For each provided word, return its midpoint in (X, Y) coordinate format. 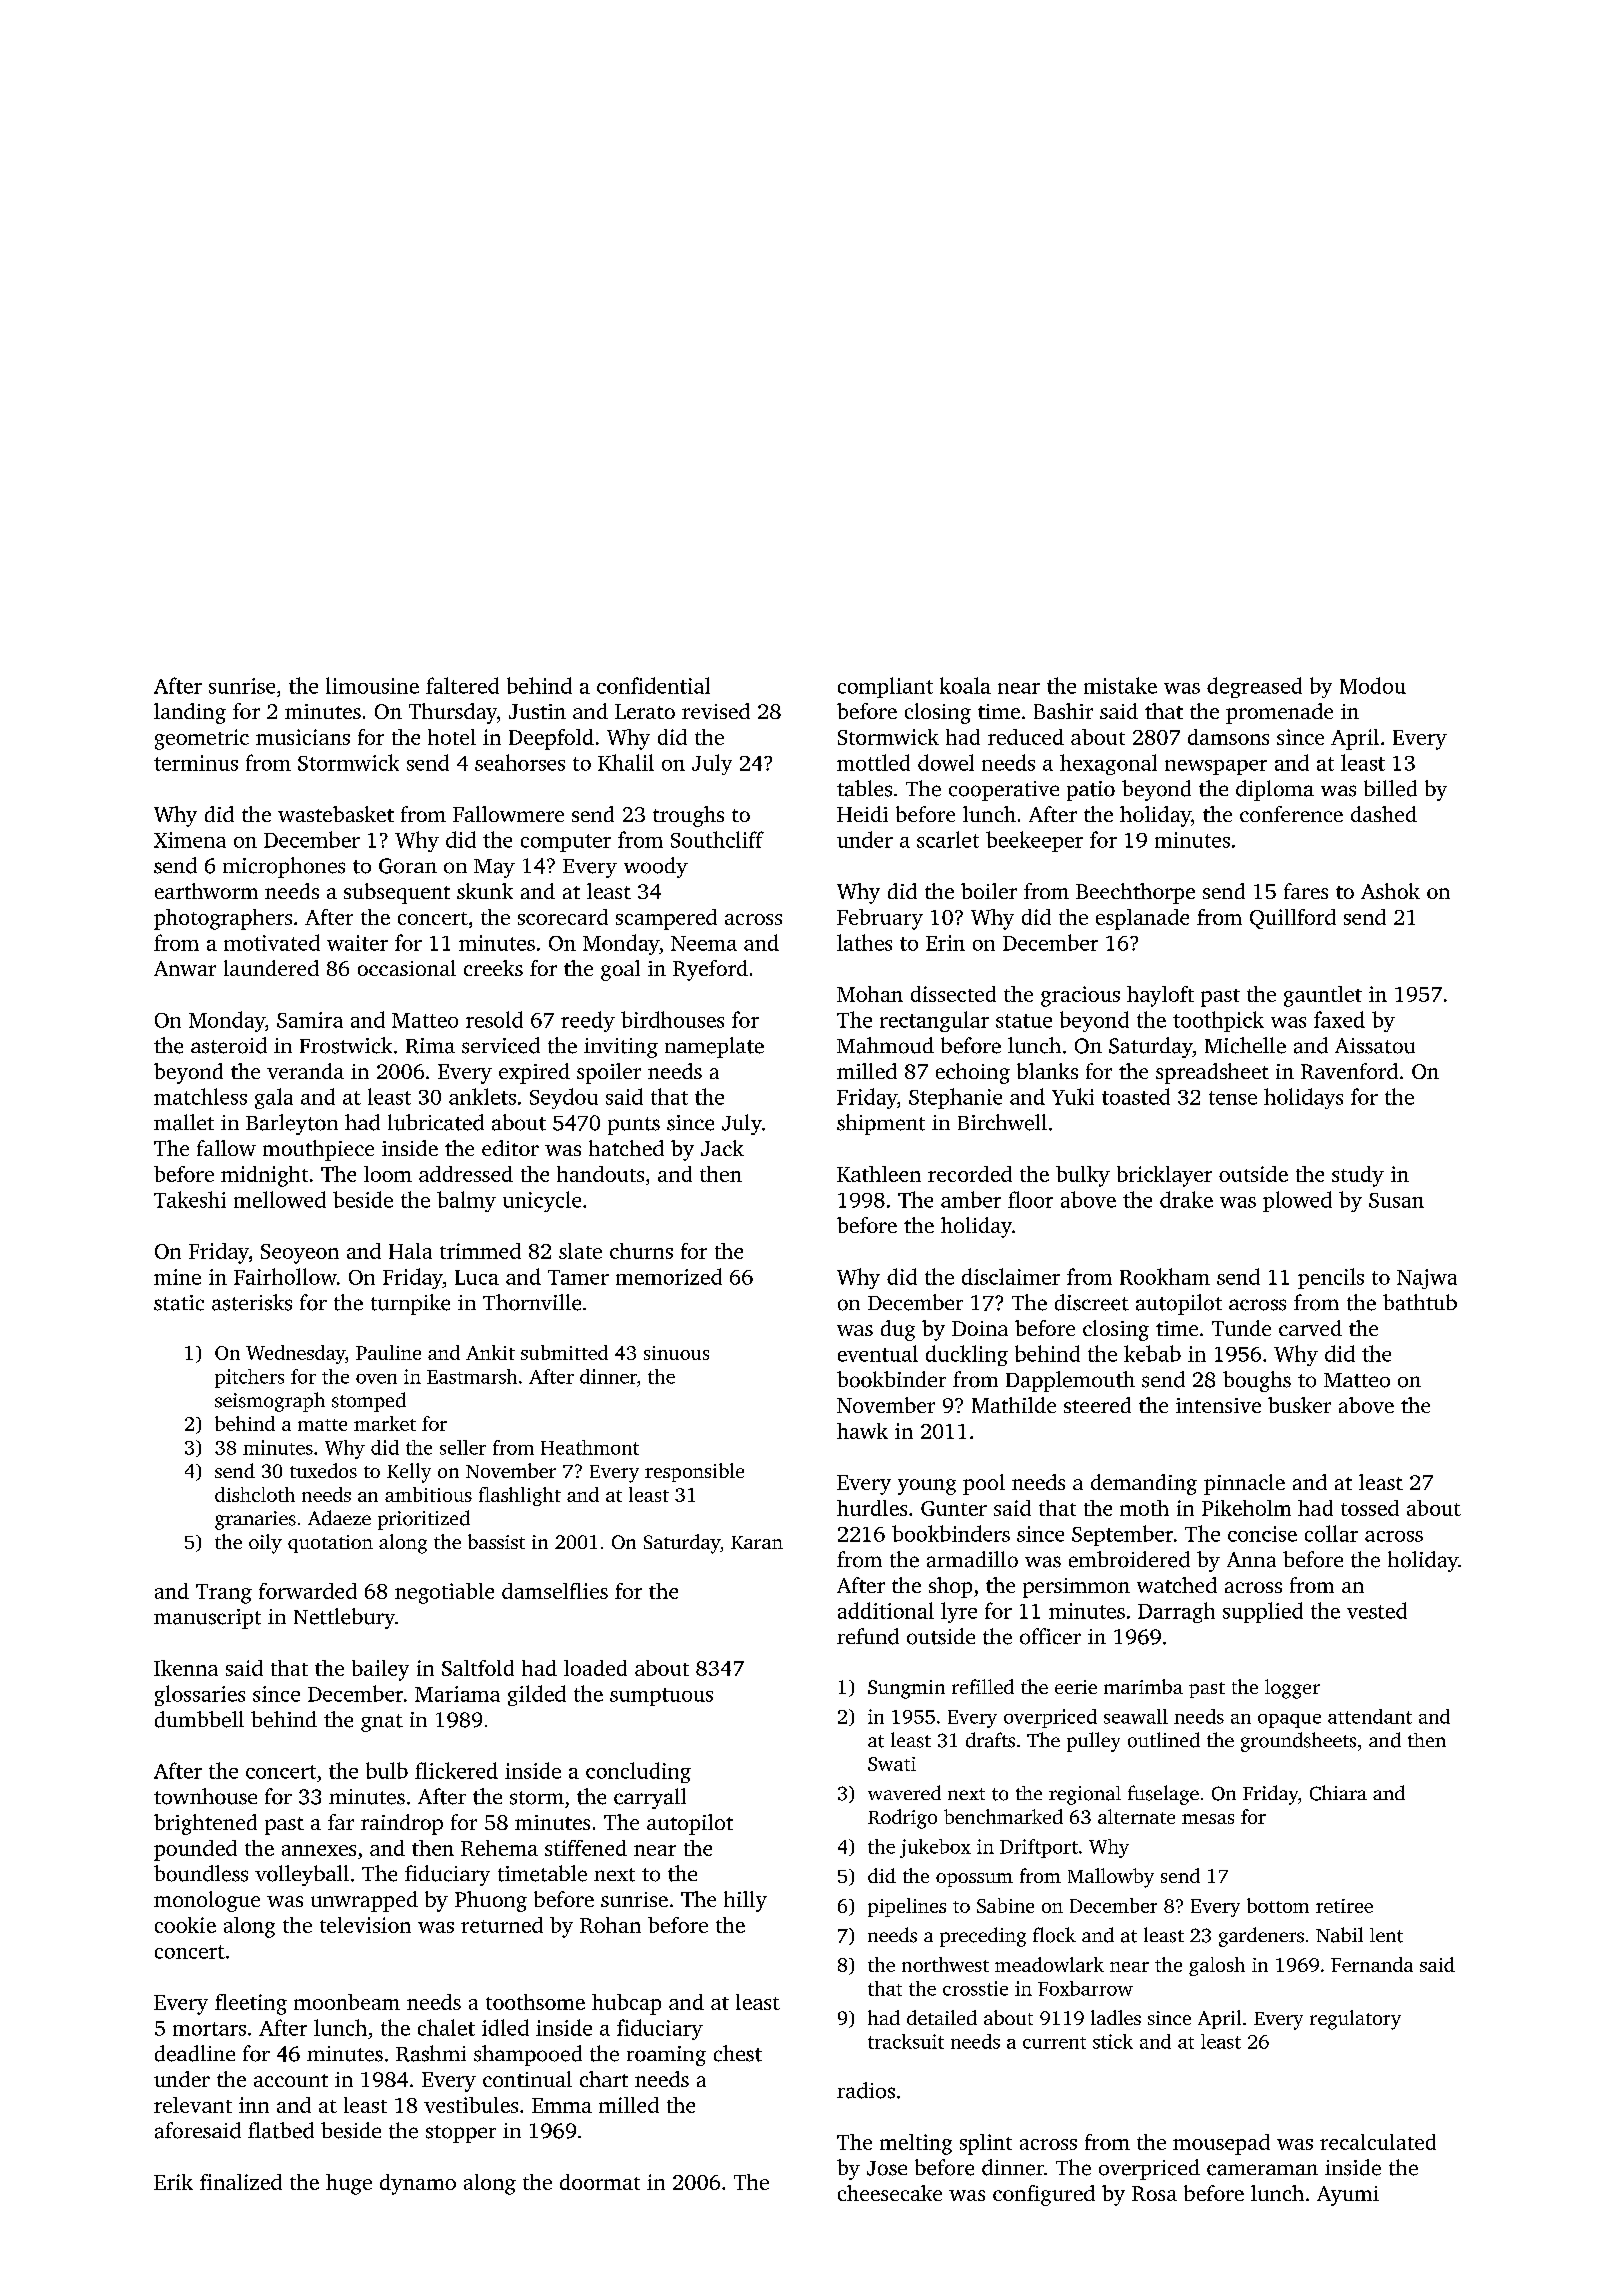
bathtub (1420, 1302)
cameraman (1262, 2170)
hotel (452, 737)
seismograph (270, 1402)
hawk (862, 1431)
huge (349, 2184)
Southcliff (717, 839)
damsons (1228, 737)
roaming (666, 2056)
